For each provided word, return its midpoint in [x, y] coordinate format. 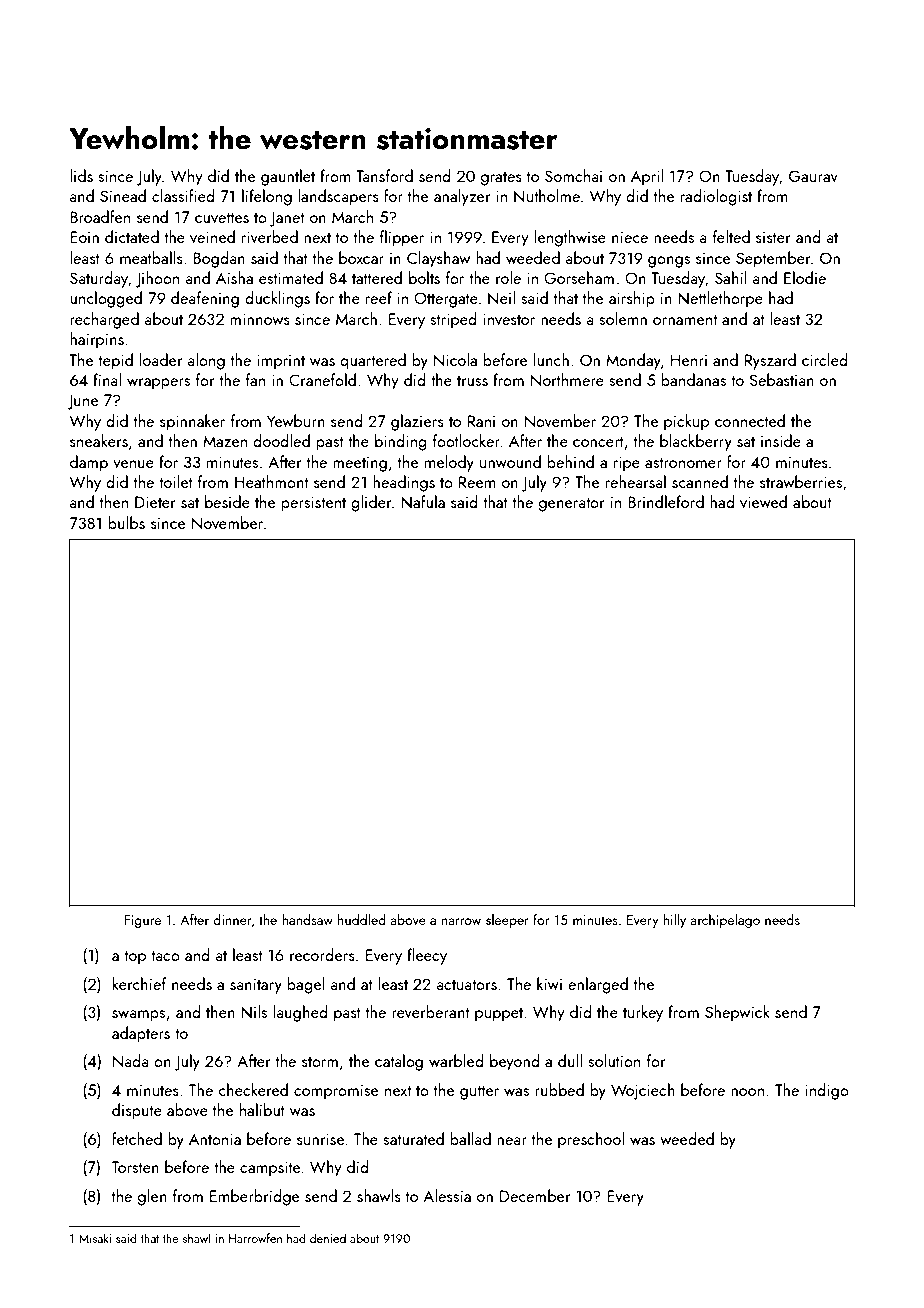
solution [614, 1060]
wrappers [158, 384]
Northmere [567, 380]
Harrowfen [255, 1238]
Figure [142, 921]
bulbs [126, 522]
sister [773, 237]
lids [81, 175]
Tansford [384, 175]
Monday [633, 361]
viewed [763, 501]
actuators [466, 984]
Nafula [423, 502]
